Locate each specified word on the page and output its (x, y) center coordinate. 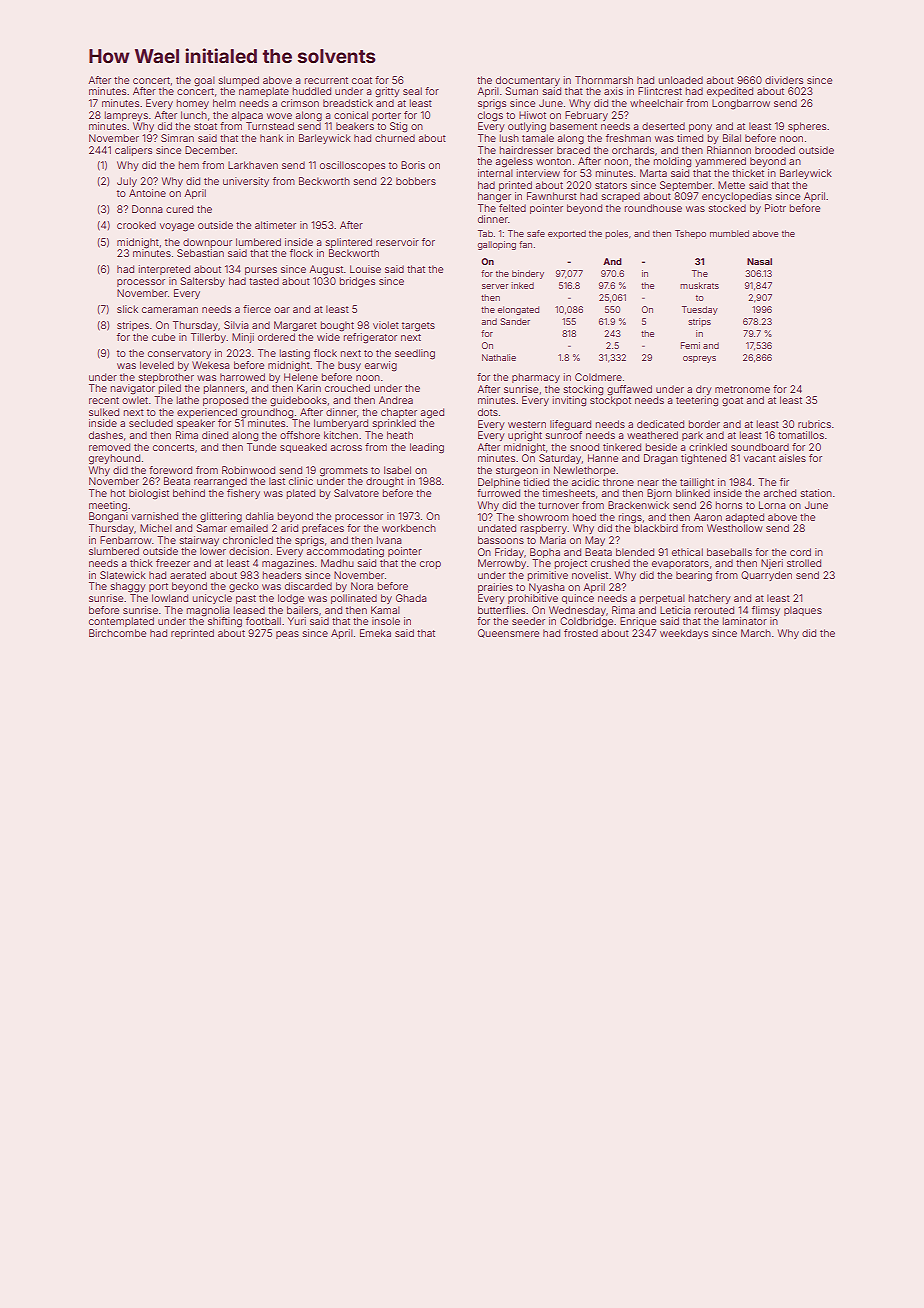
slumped (238, 81)
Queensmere (508, 633)
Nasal (759, 261)
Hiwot (532, 115)
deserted (663, 126)
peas (287, 635)
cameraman (170, 310)
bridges (357, 282)
